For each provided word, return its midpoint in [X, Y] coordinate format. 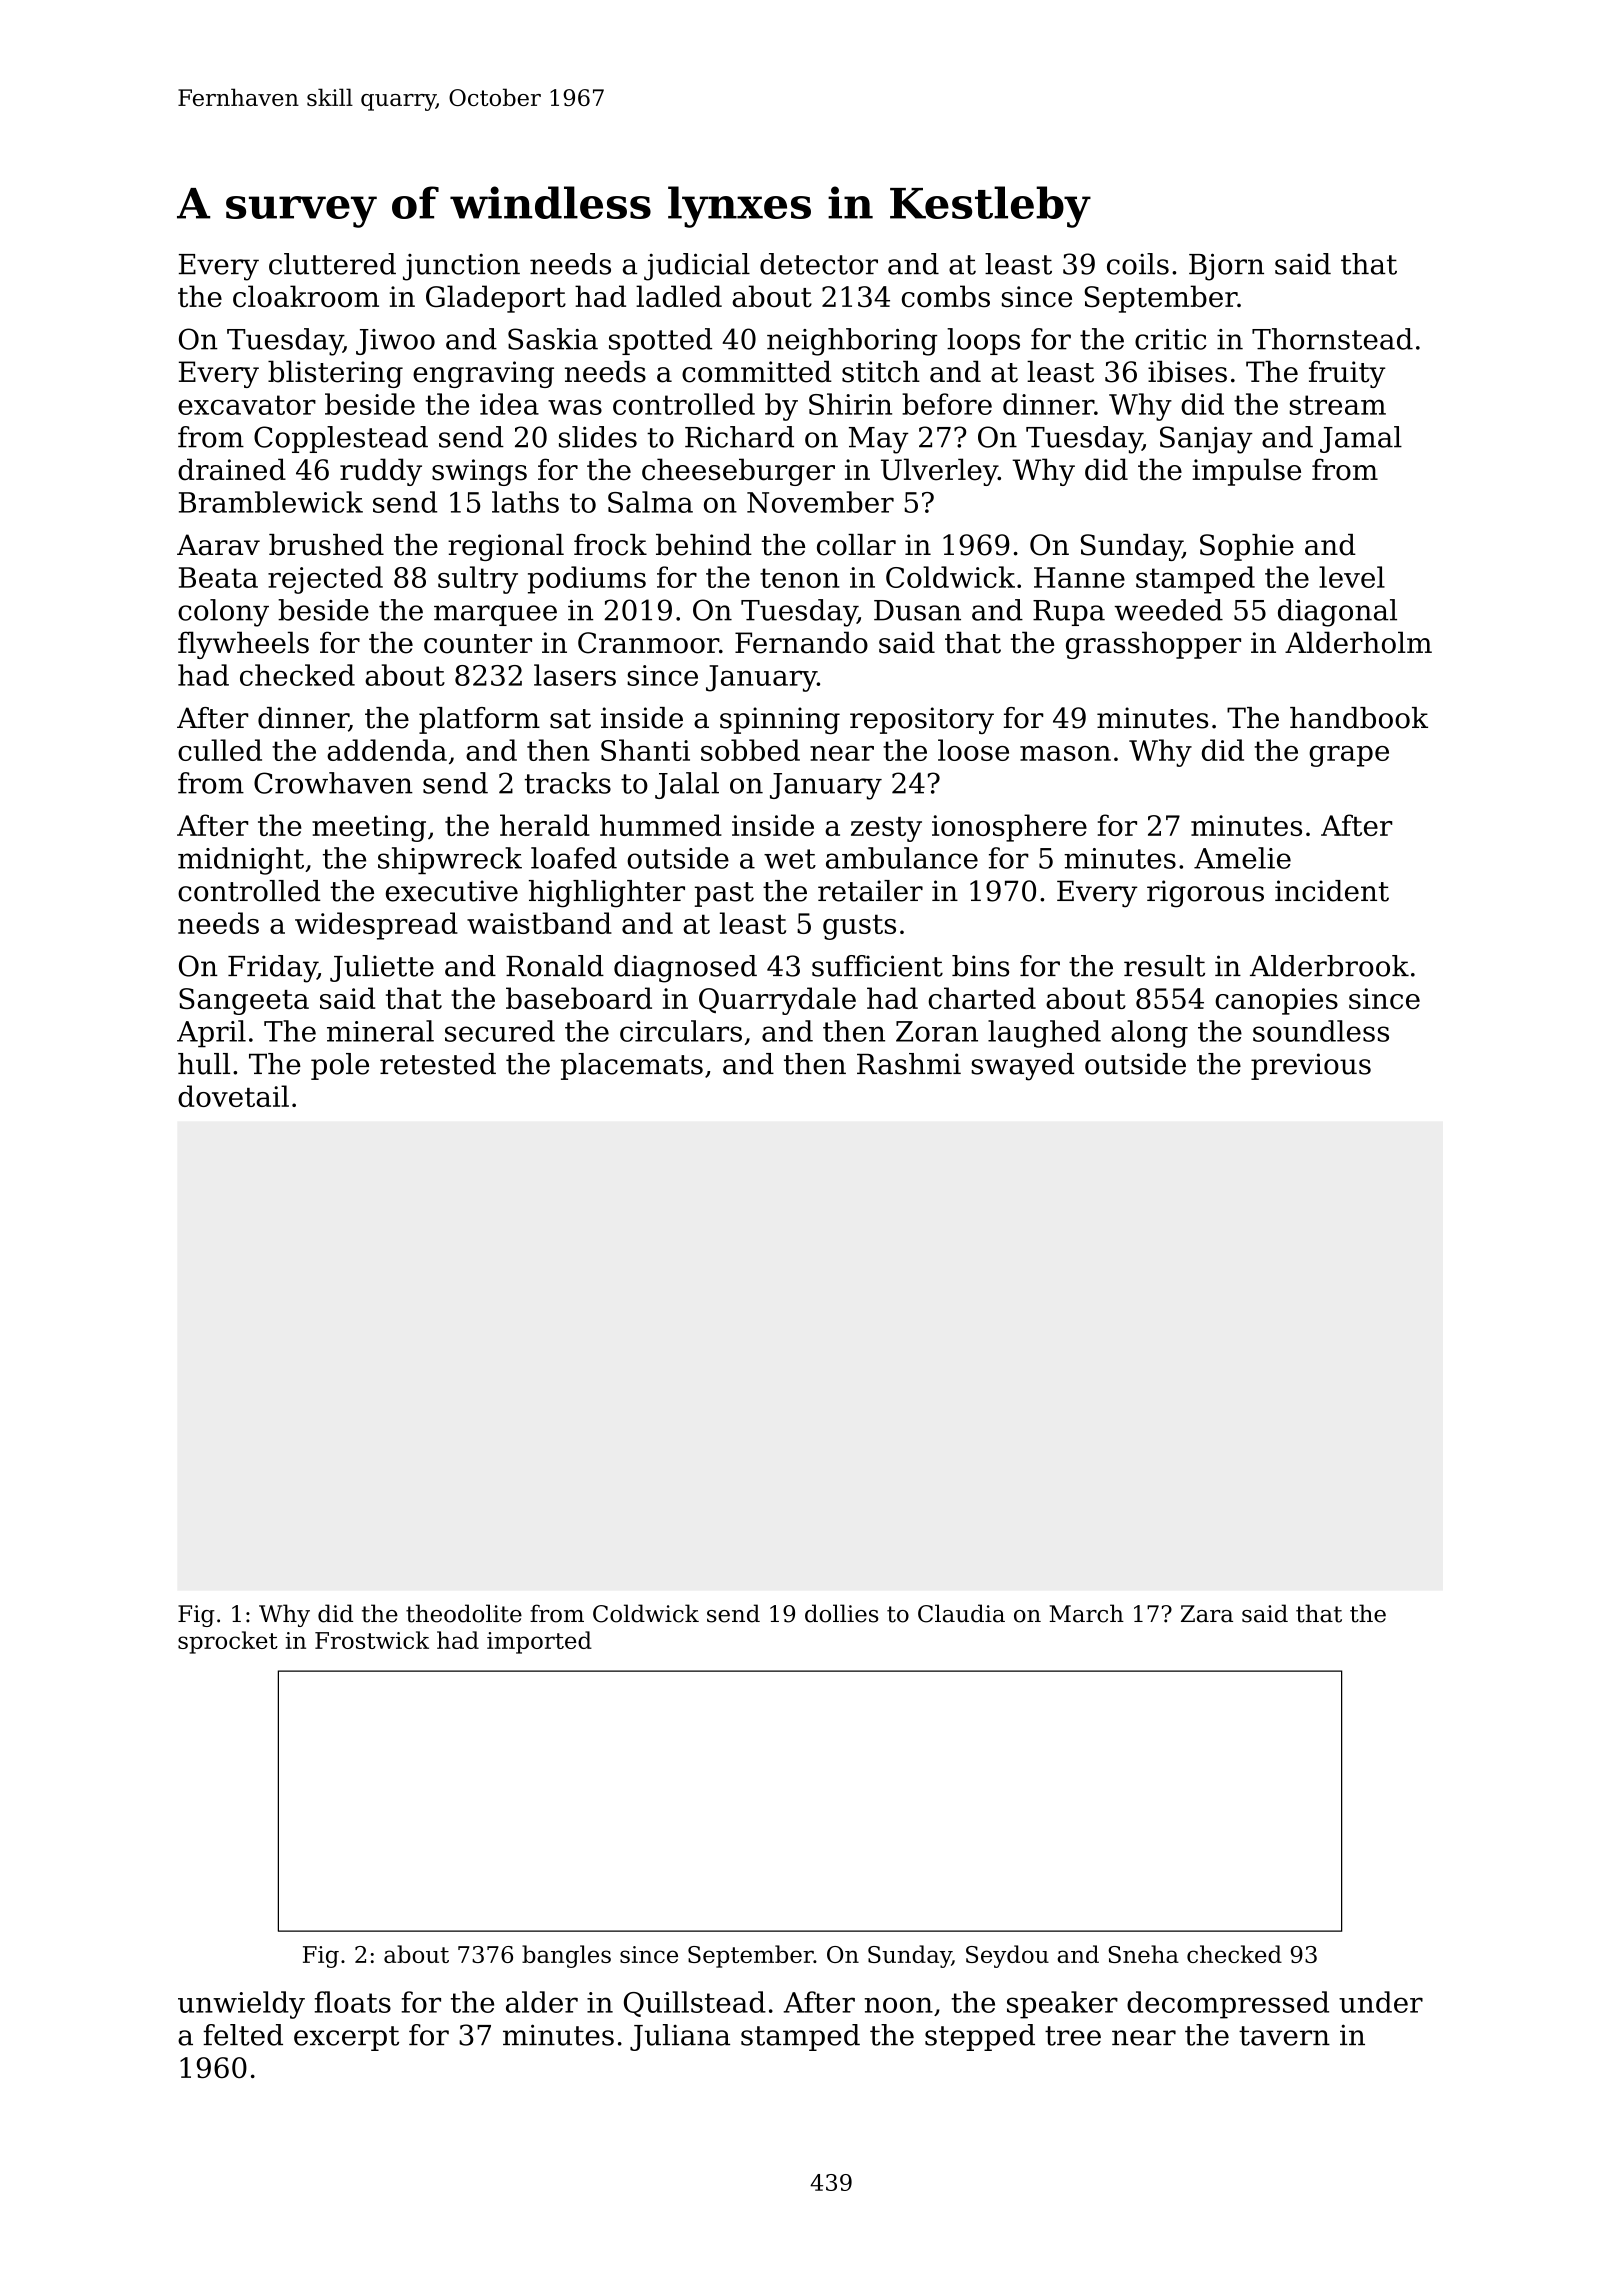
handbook [1359, 718]
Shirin [850, 404]
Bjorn [1226, 267]
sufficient [877, 966]
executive [452, 891]
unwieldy [241, 2005]
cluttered [332, 264]
